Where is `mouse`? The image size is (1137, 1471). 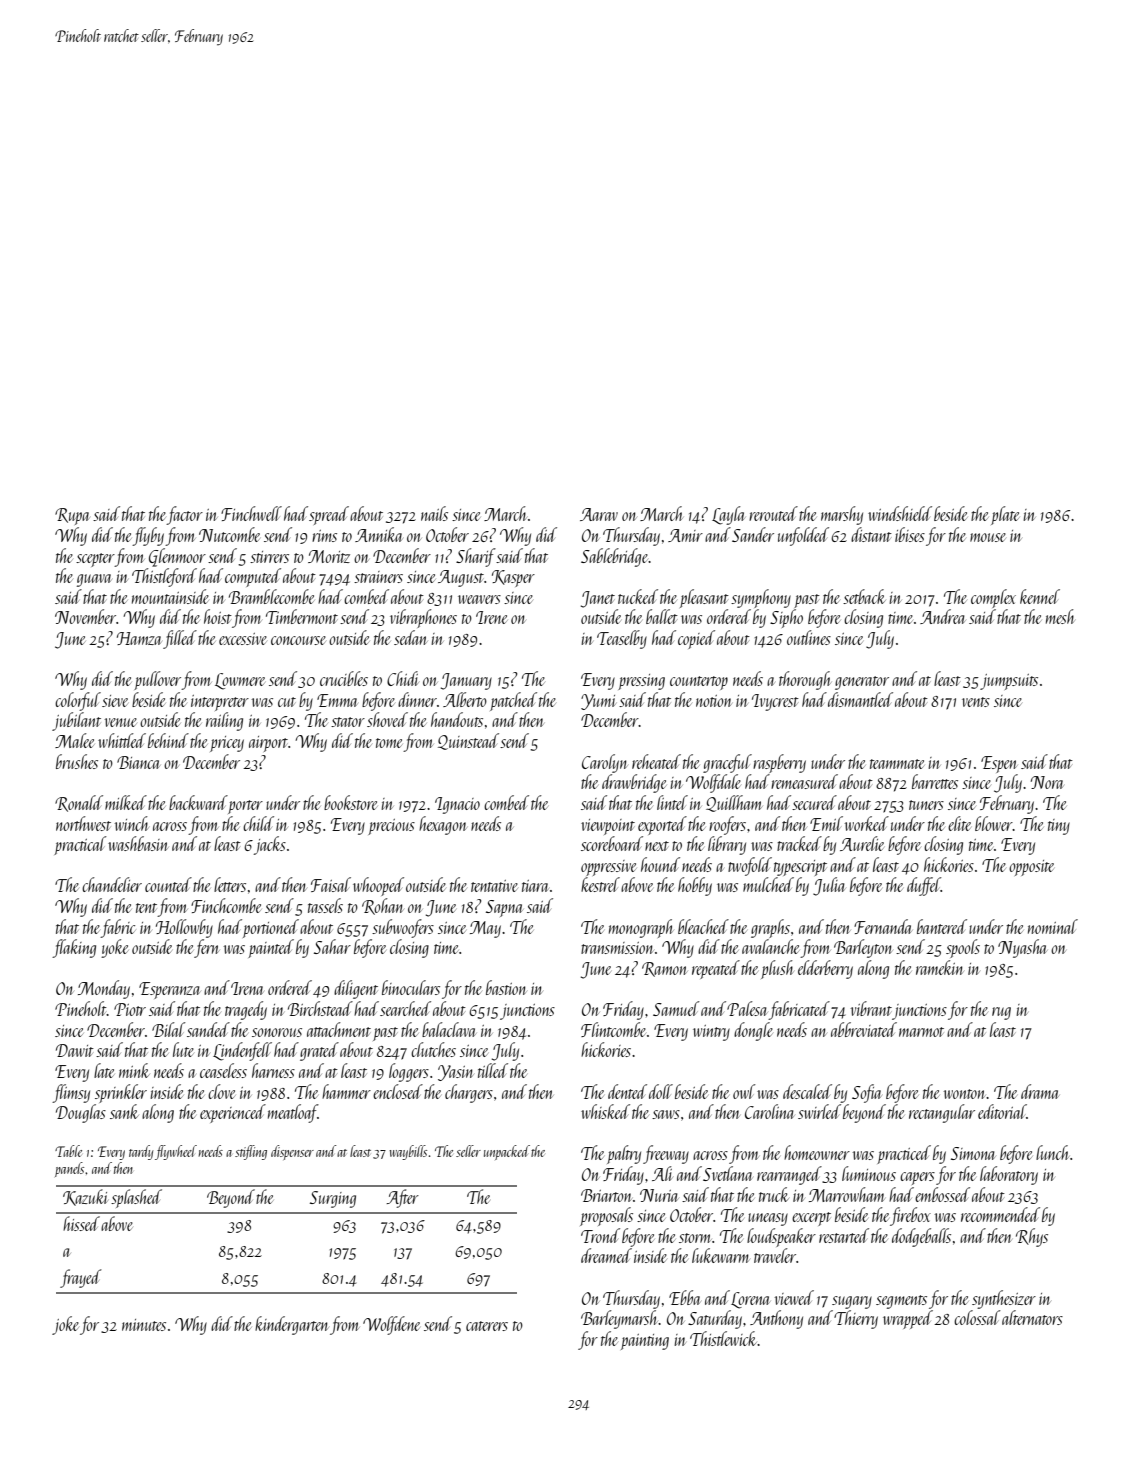
mouse is located at coordinates (988, 537).
